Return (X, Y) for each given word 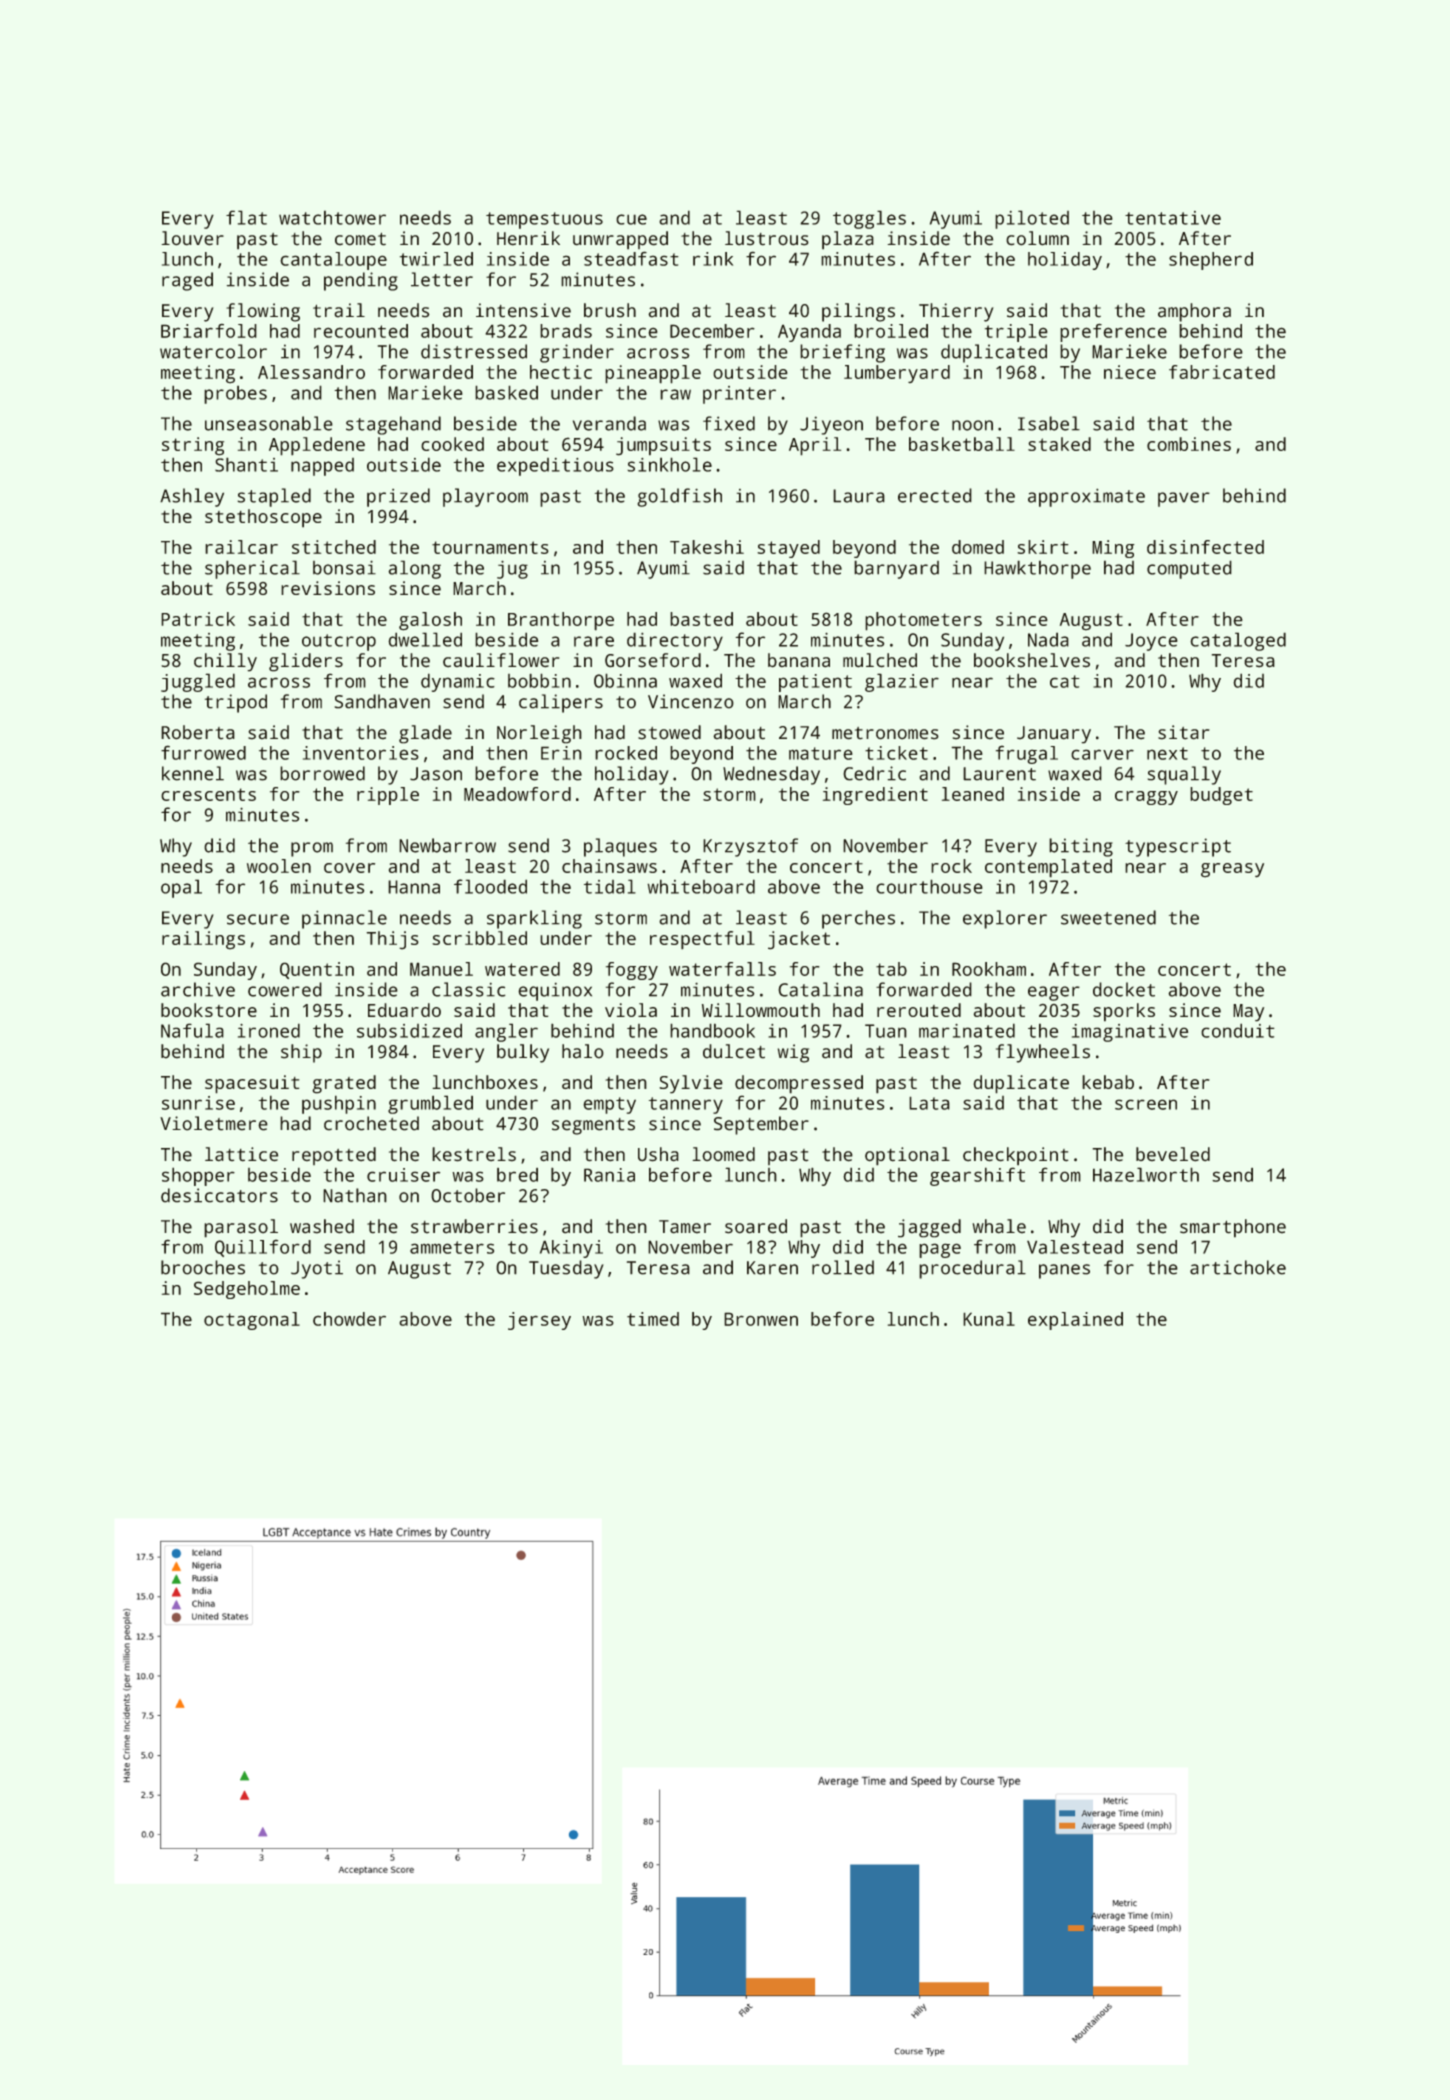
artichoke (1238, 1267)
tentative (1173, 218)
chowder (349, 1319)
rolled (843, 1267)
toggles (869, 219)
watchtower (332, 217)
